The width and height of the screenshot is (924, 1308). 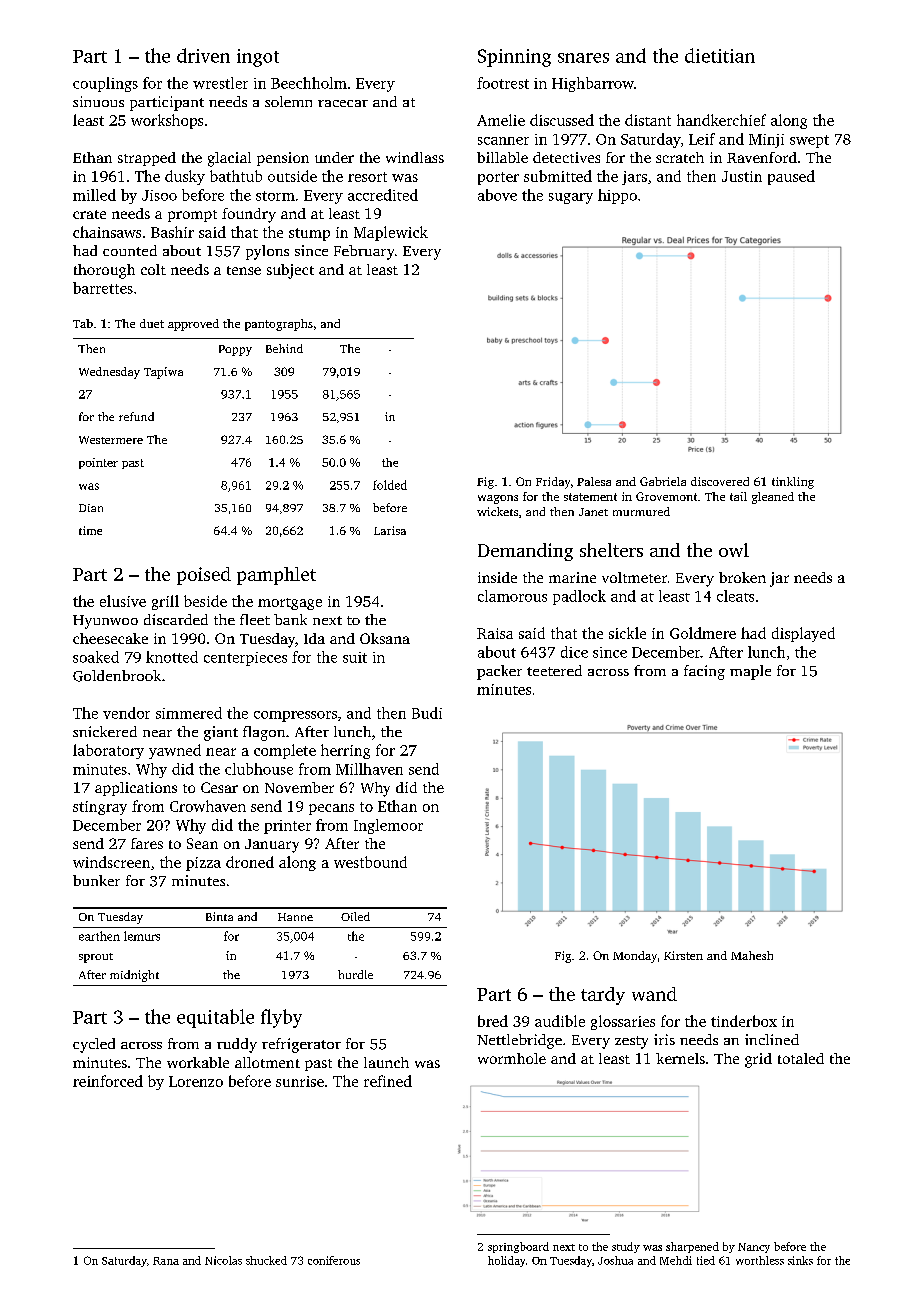 What do you see at coordinates (105, 84) in the screenshot?
I see `couplings` at bounding box center [105, 84].
